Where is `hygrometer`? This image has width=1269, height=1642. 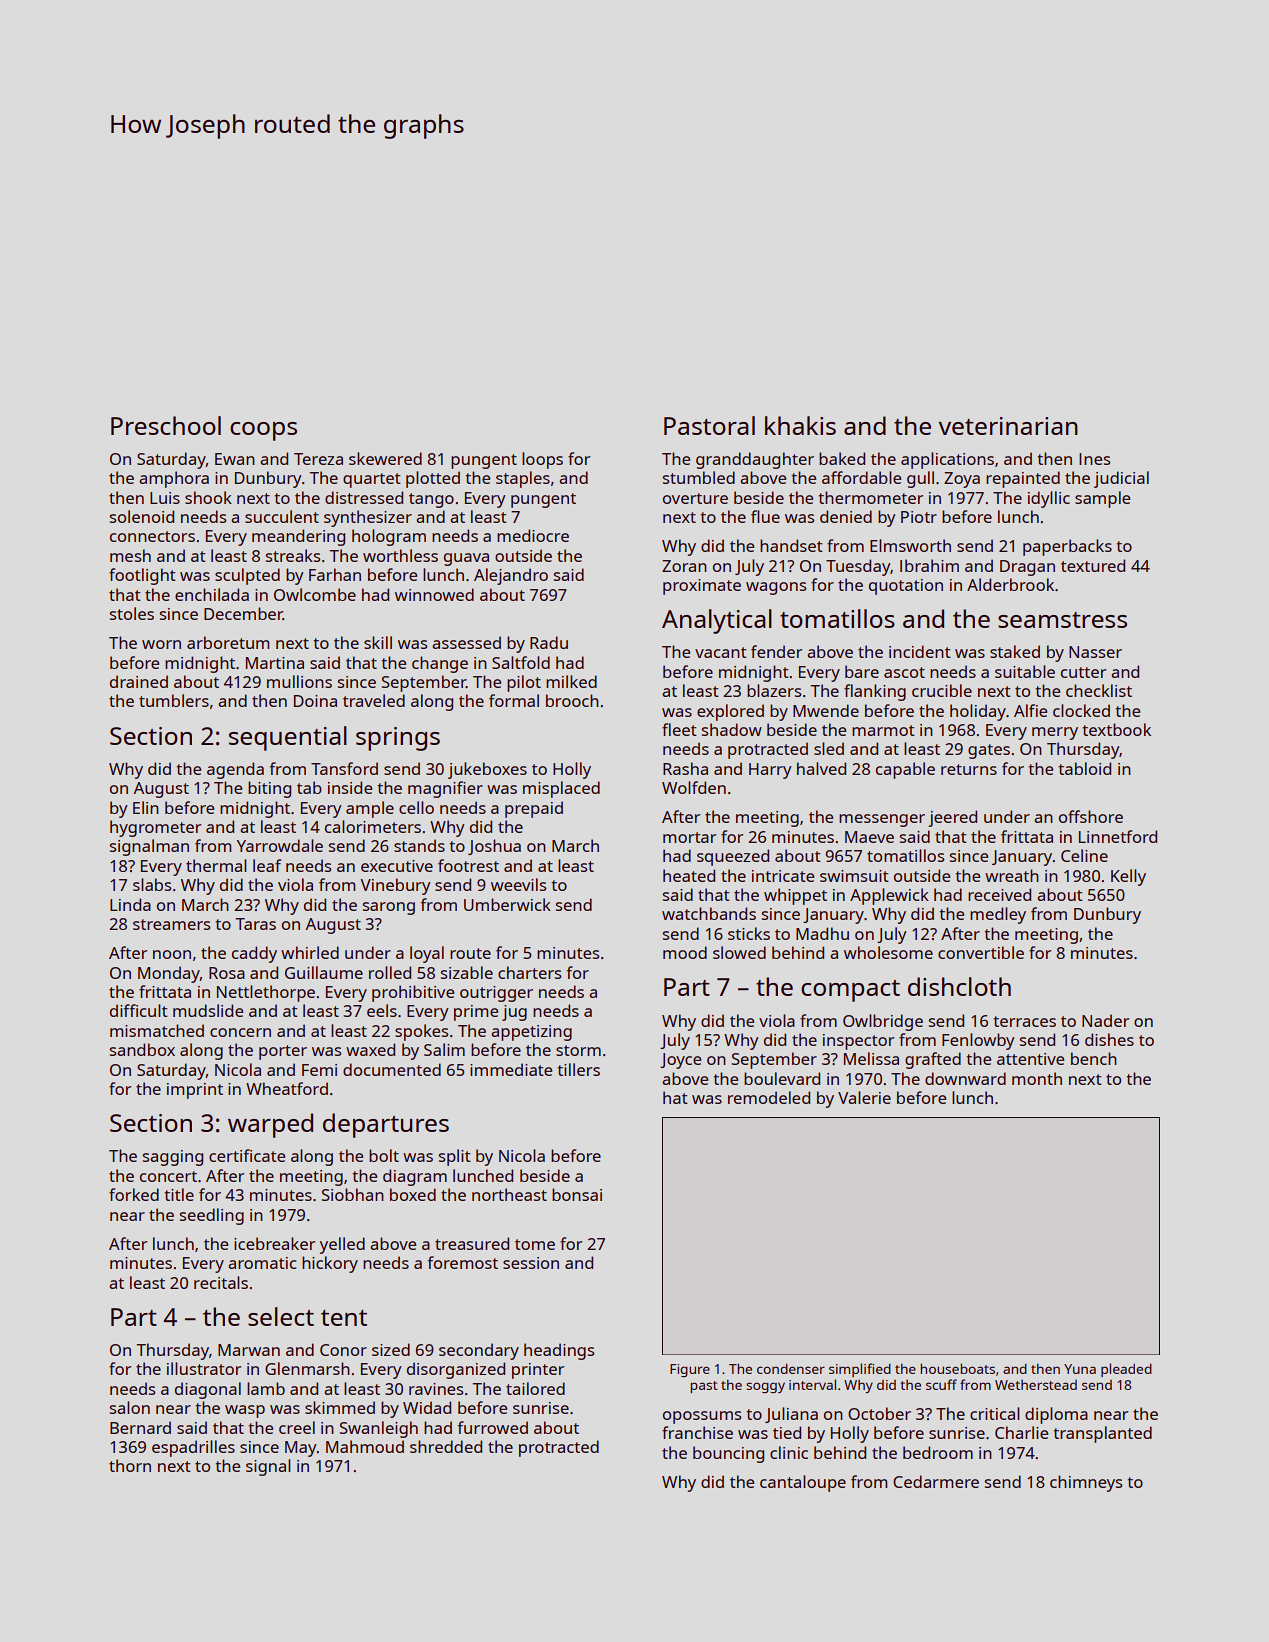 hygrometer is located at coordinates (155, 828).
